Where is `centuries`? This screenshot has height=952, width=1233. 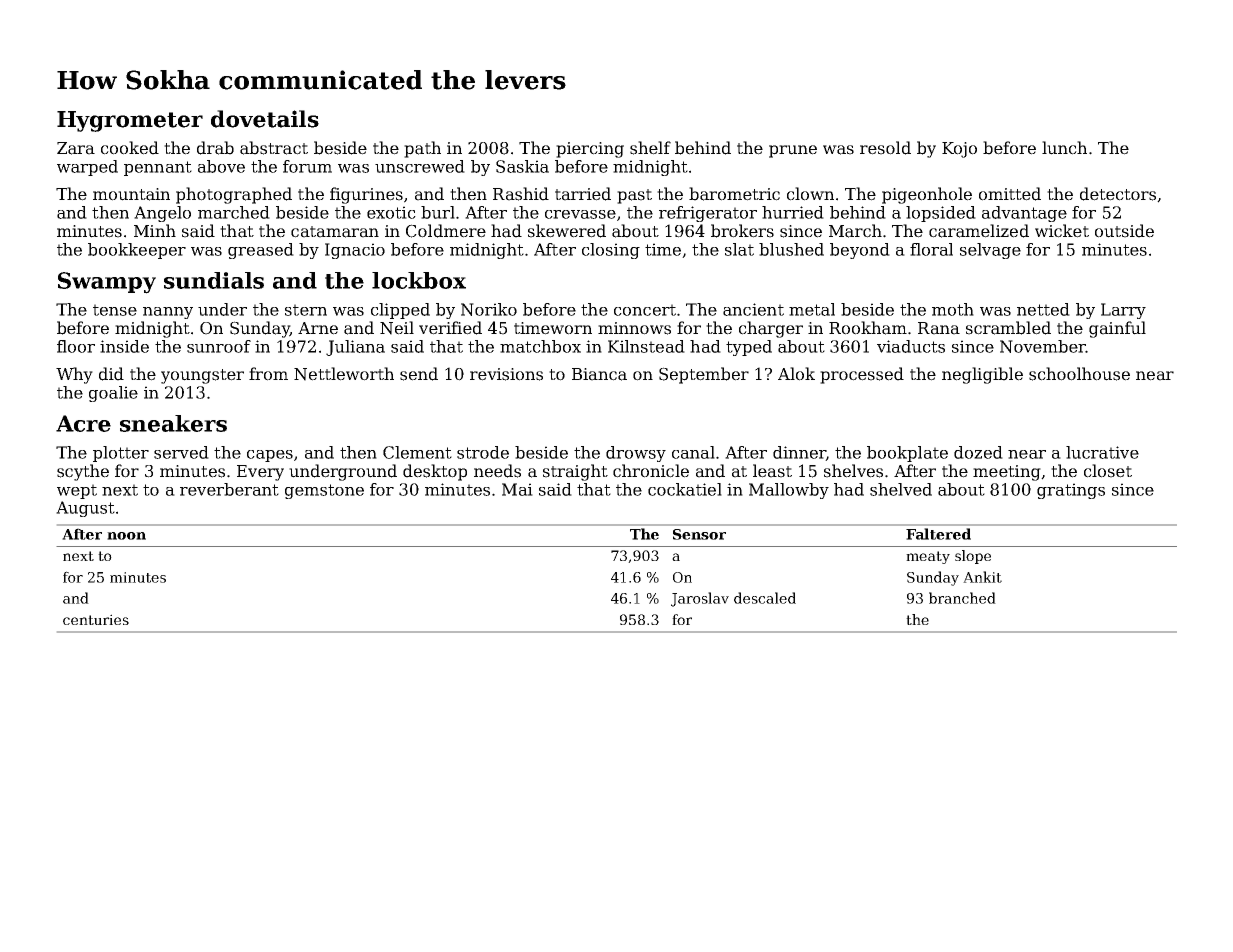
centuries is located at coordinates (96, 619).
